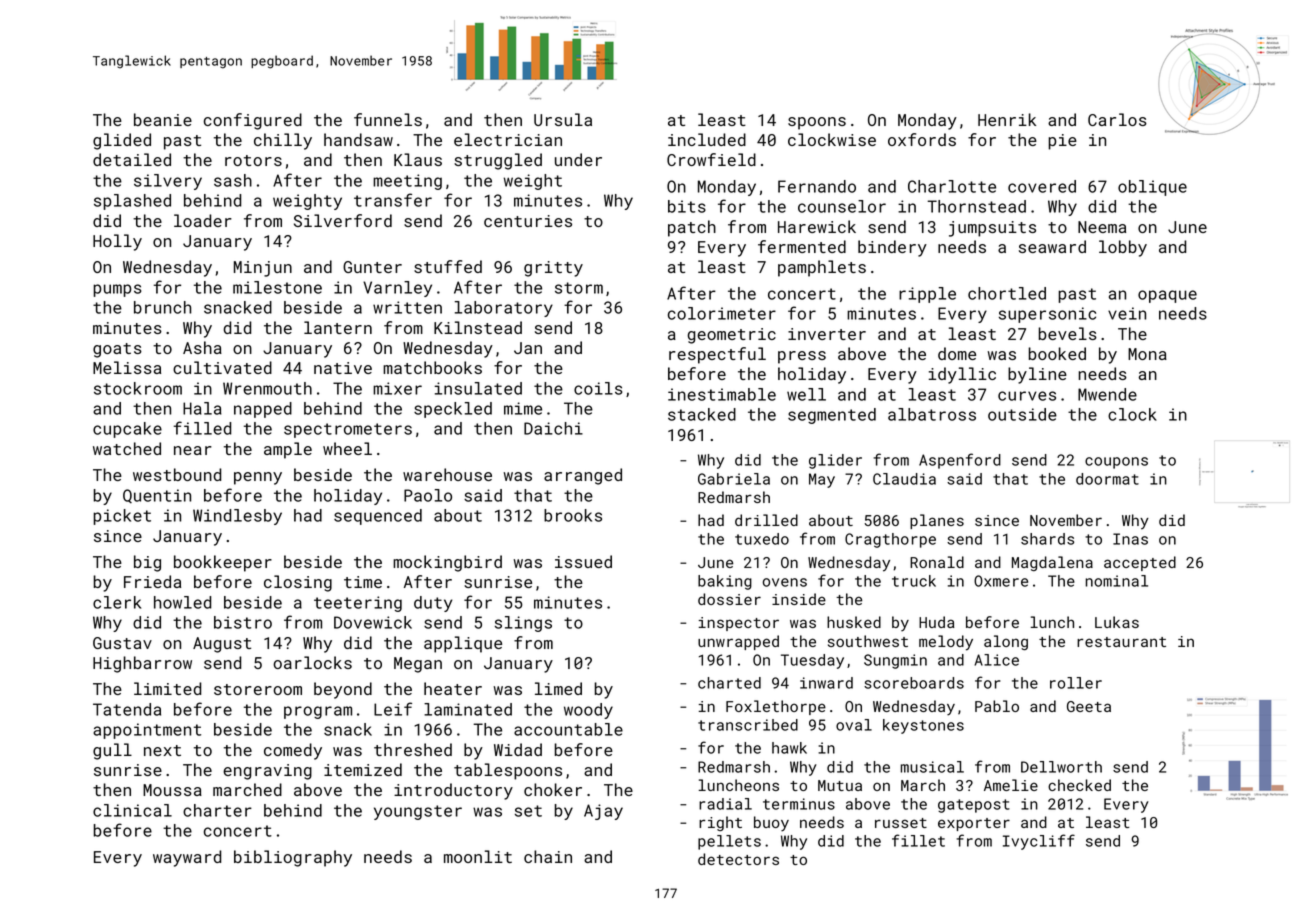 The image size is (1308, 924). Describe the element at coordinates (1121, 642) in the screenshot. I see `restaurant` at that location.
